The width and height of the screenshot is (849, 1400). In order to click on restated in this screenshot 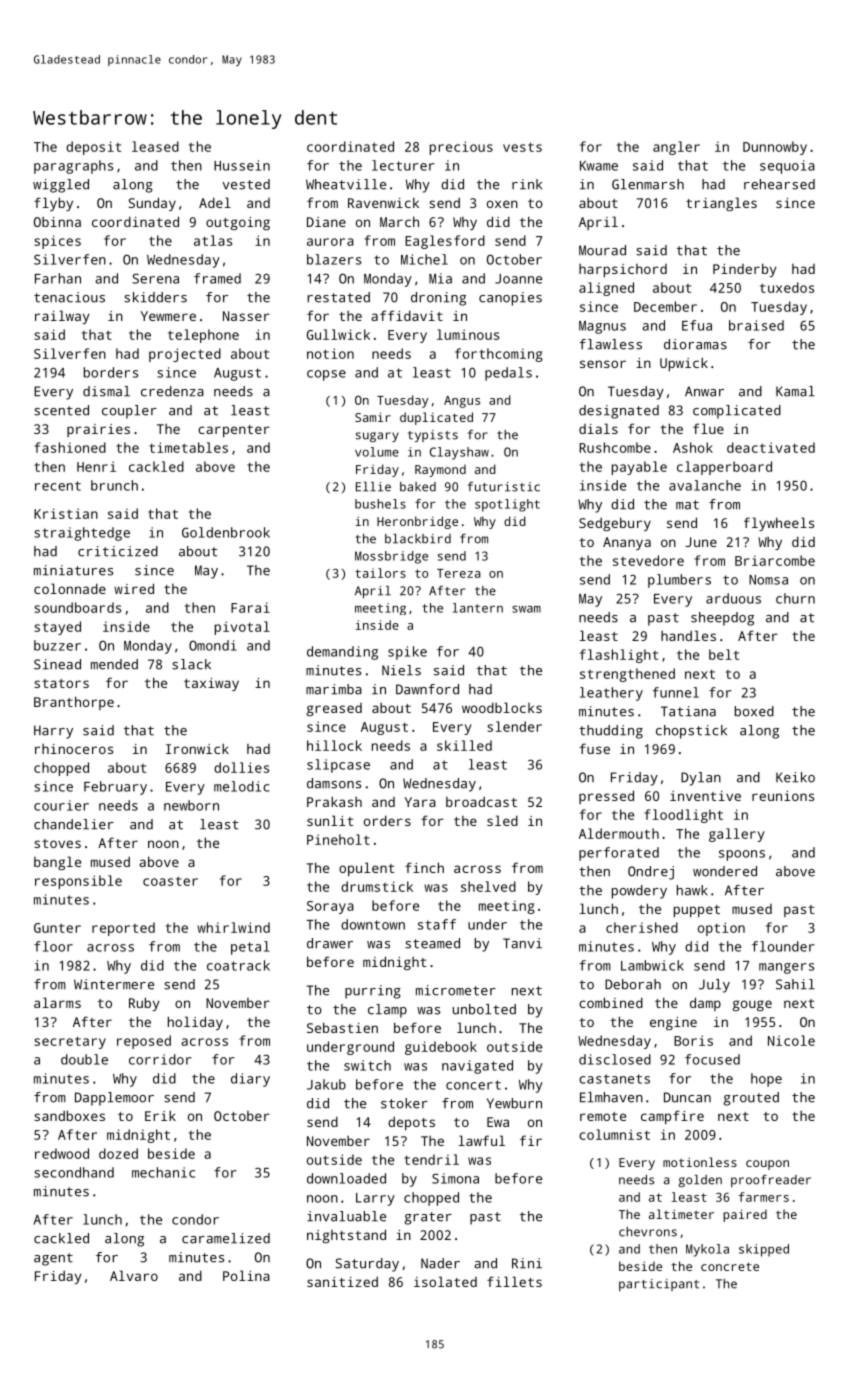, I will do `click(338, 297)`.
